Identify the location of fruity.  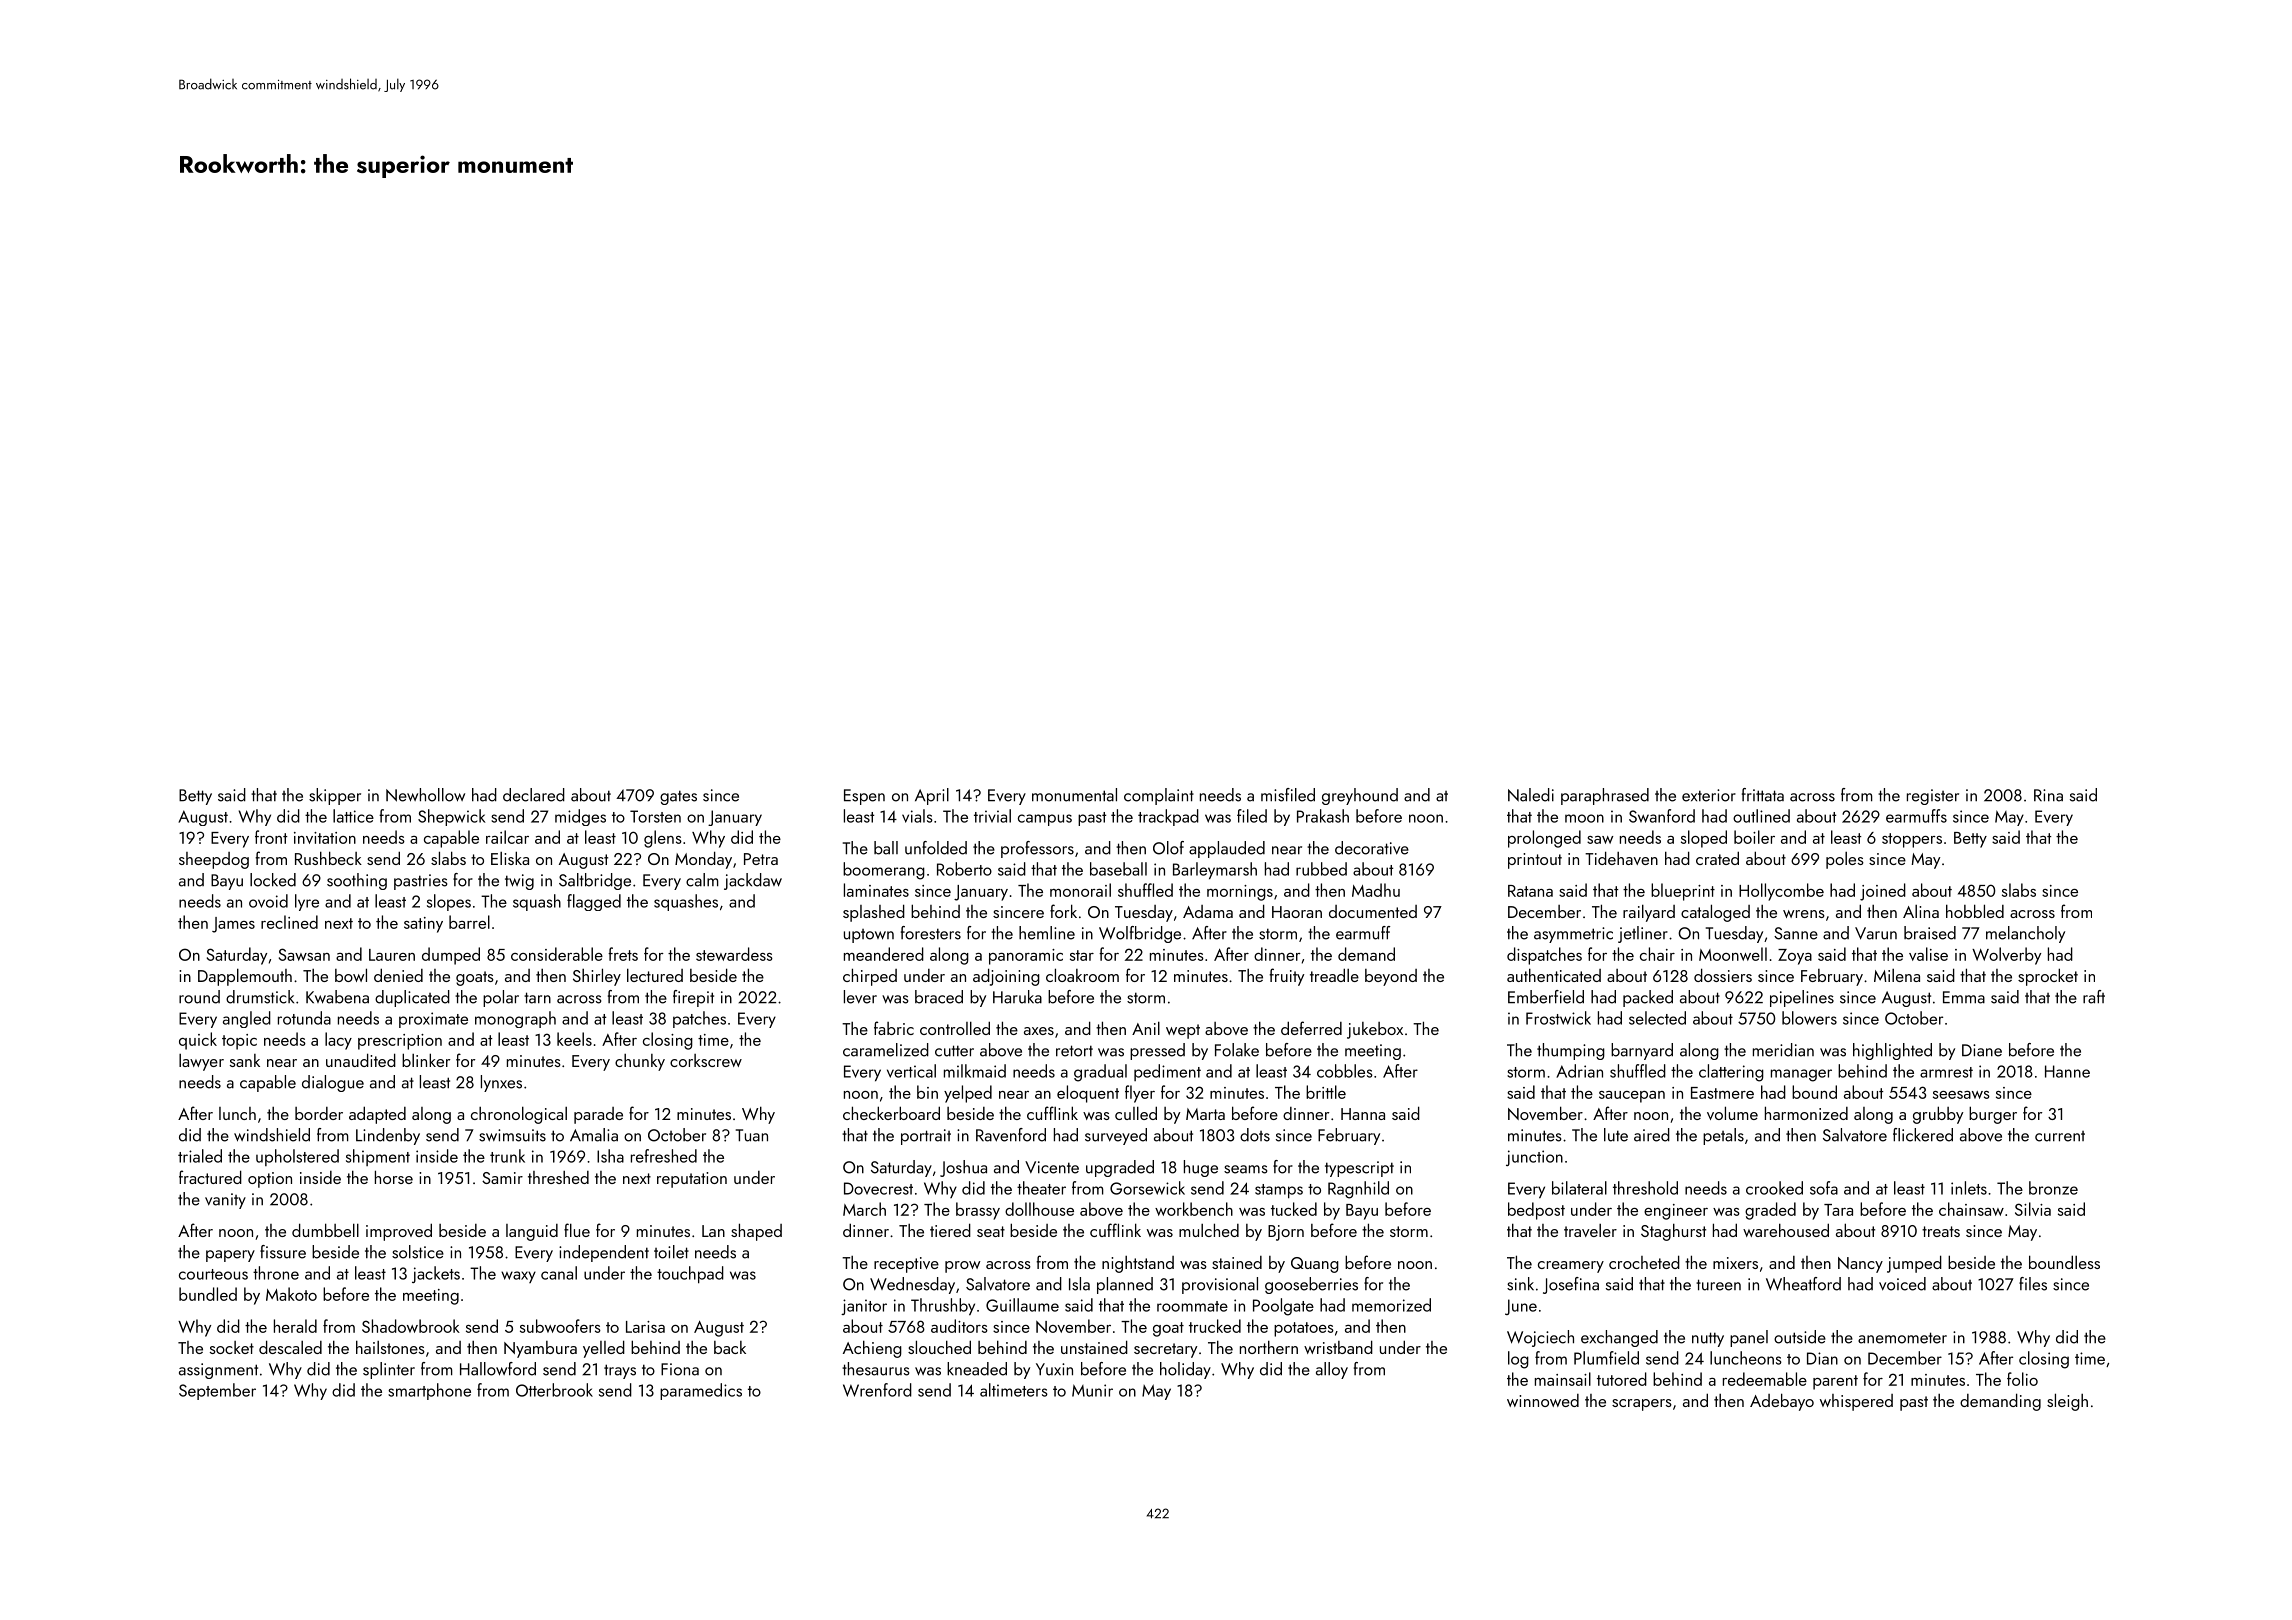
(1286, 977).
